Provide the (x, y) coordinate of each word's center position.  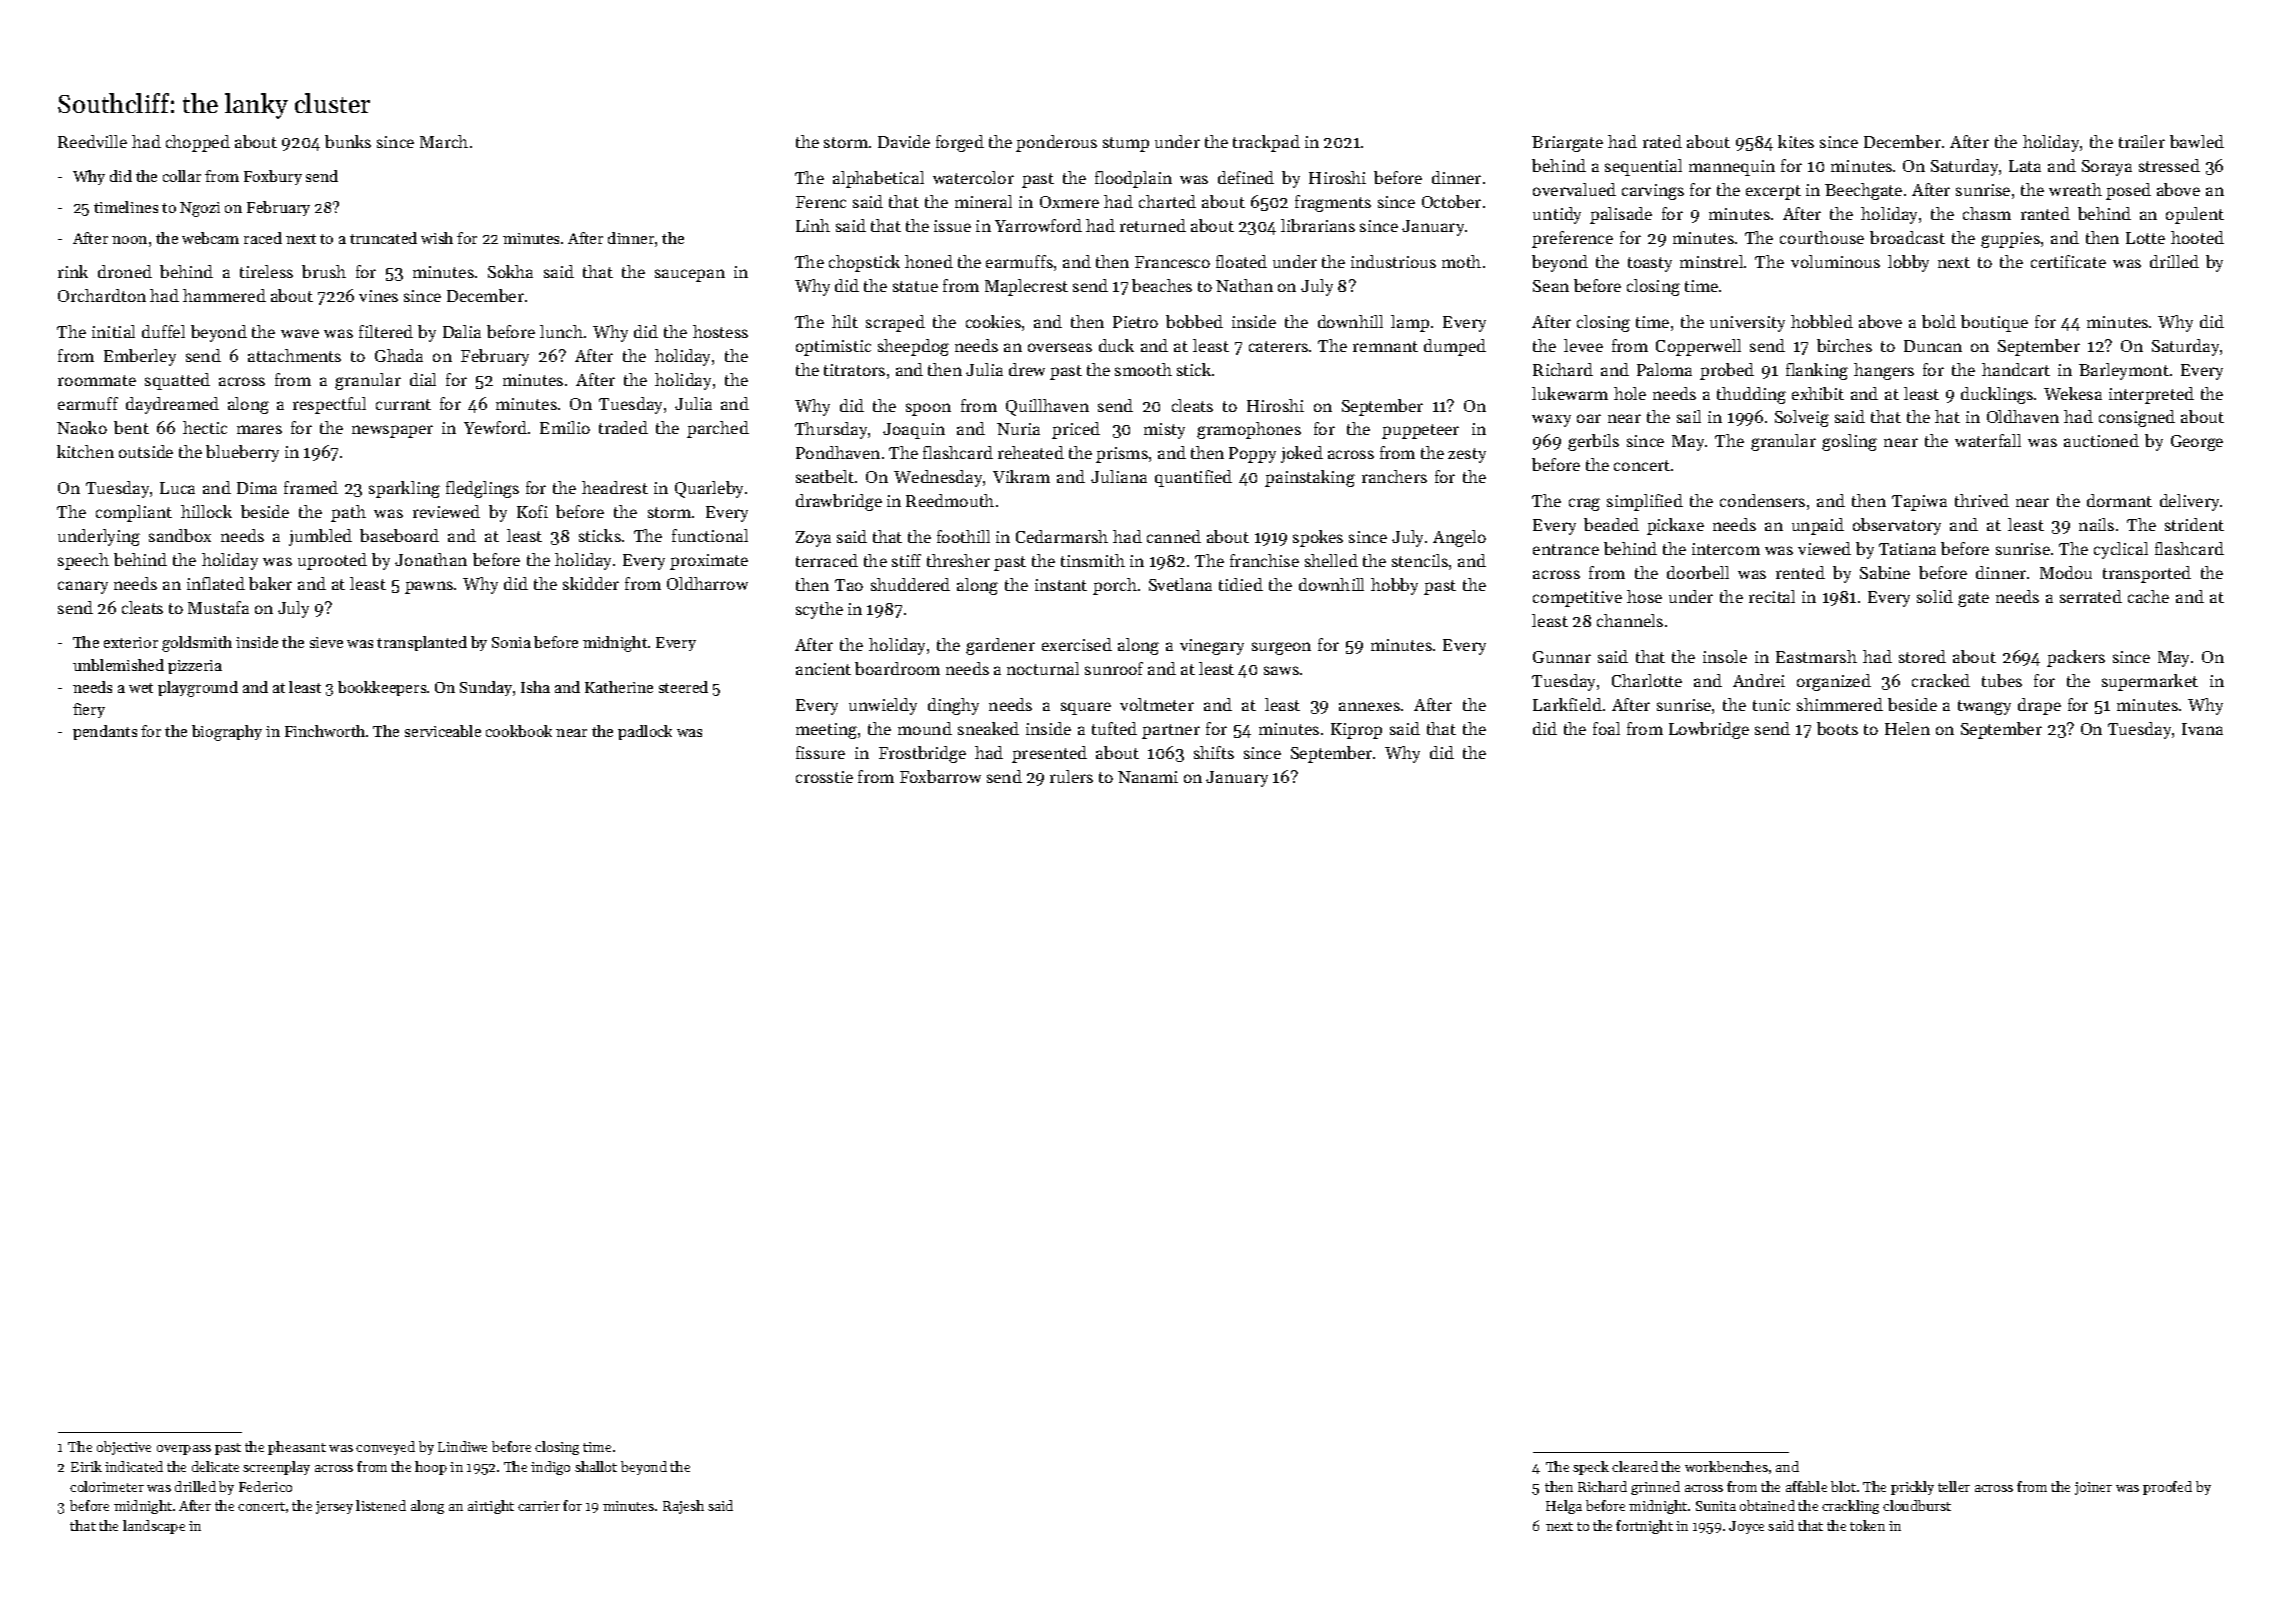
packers (2076, 658)
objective (124, 1448)
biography (227, 733)
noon (129, 240)
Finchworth (325, 731)
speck (1591, 1468)
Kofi (532, 511)
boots (1837, 728)
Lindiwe (462, 1446)
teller (1954, 1486)
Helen (1907, 728)
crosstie (824, 777)
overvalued (1574, 189)
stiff (906, 560)
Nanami (1148, 777)
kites (1796, 141)
